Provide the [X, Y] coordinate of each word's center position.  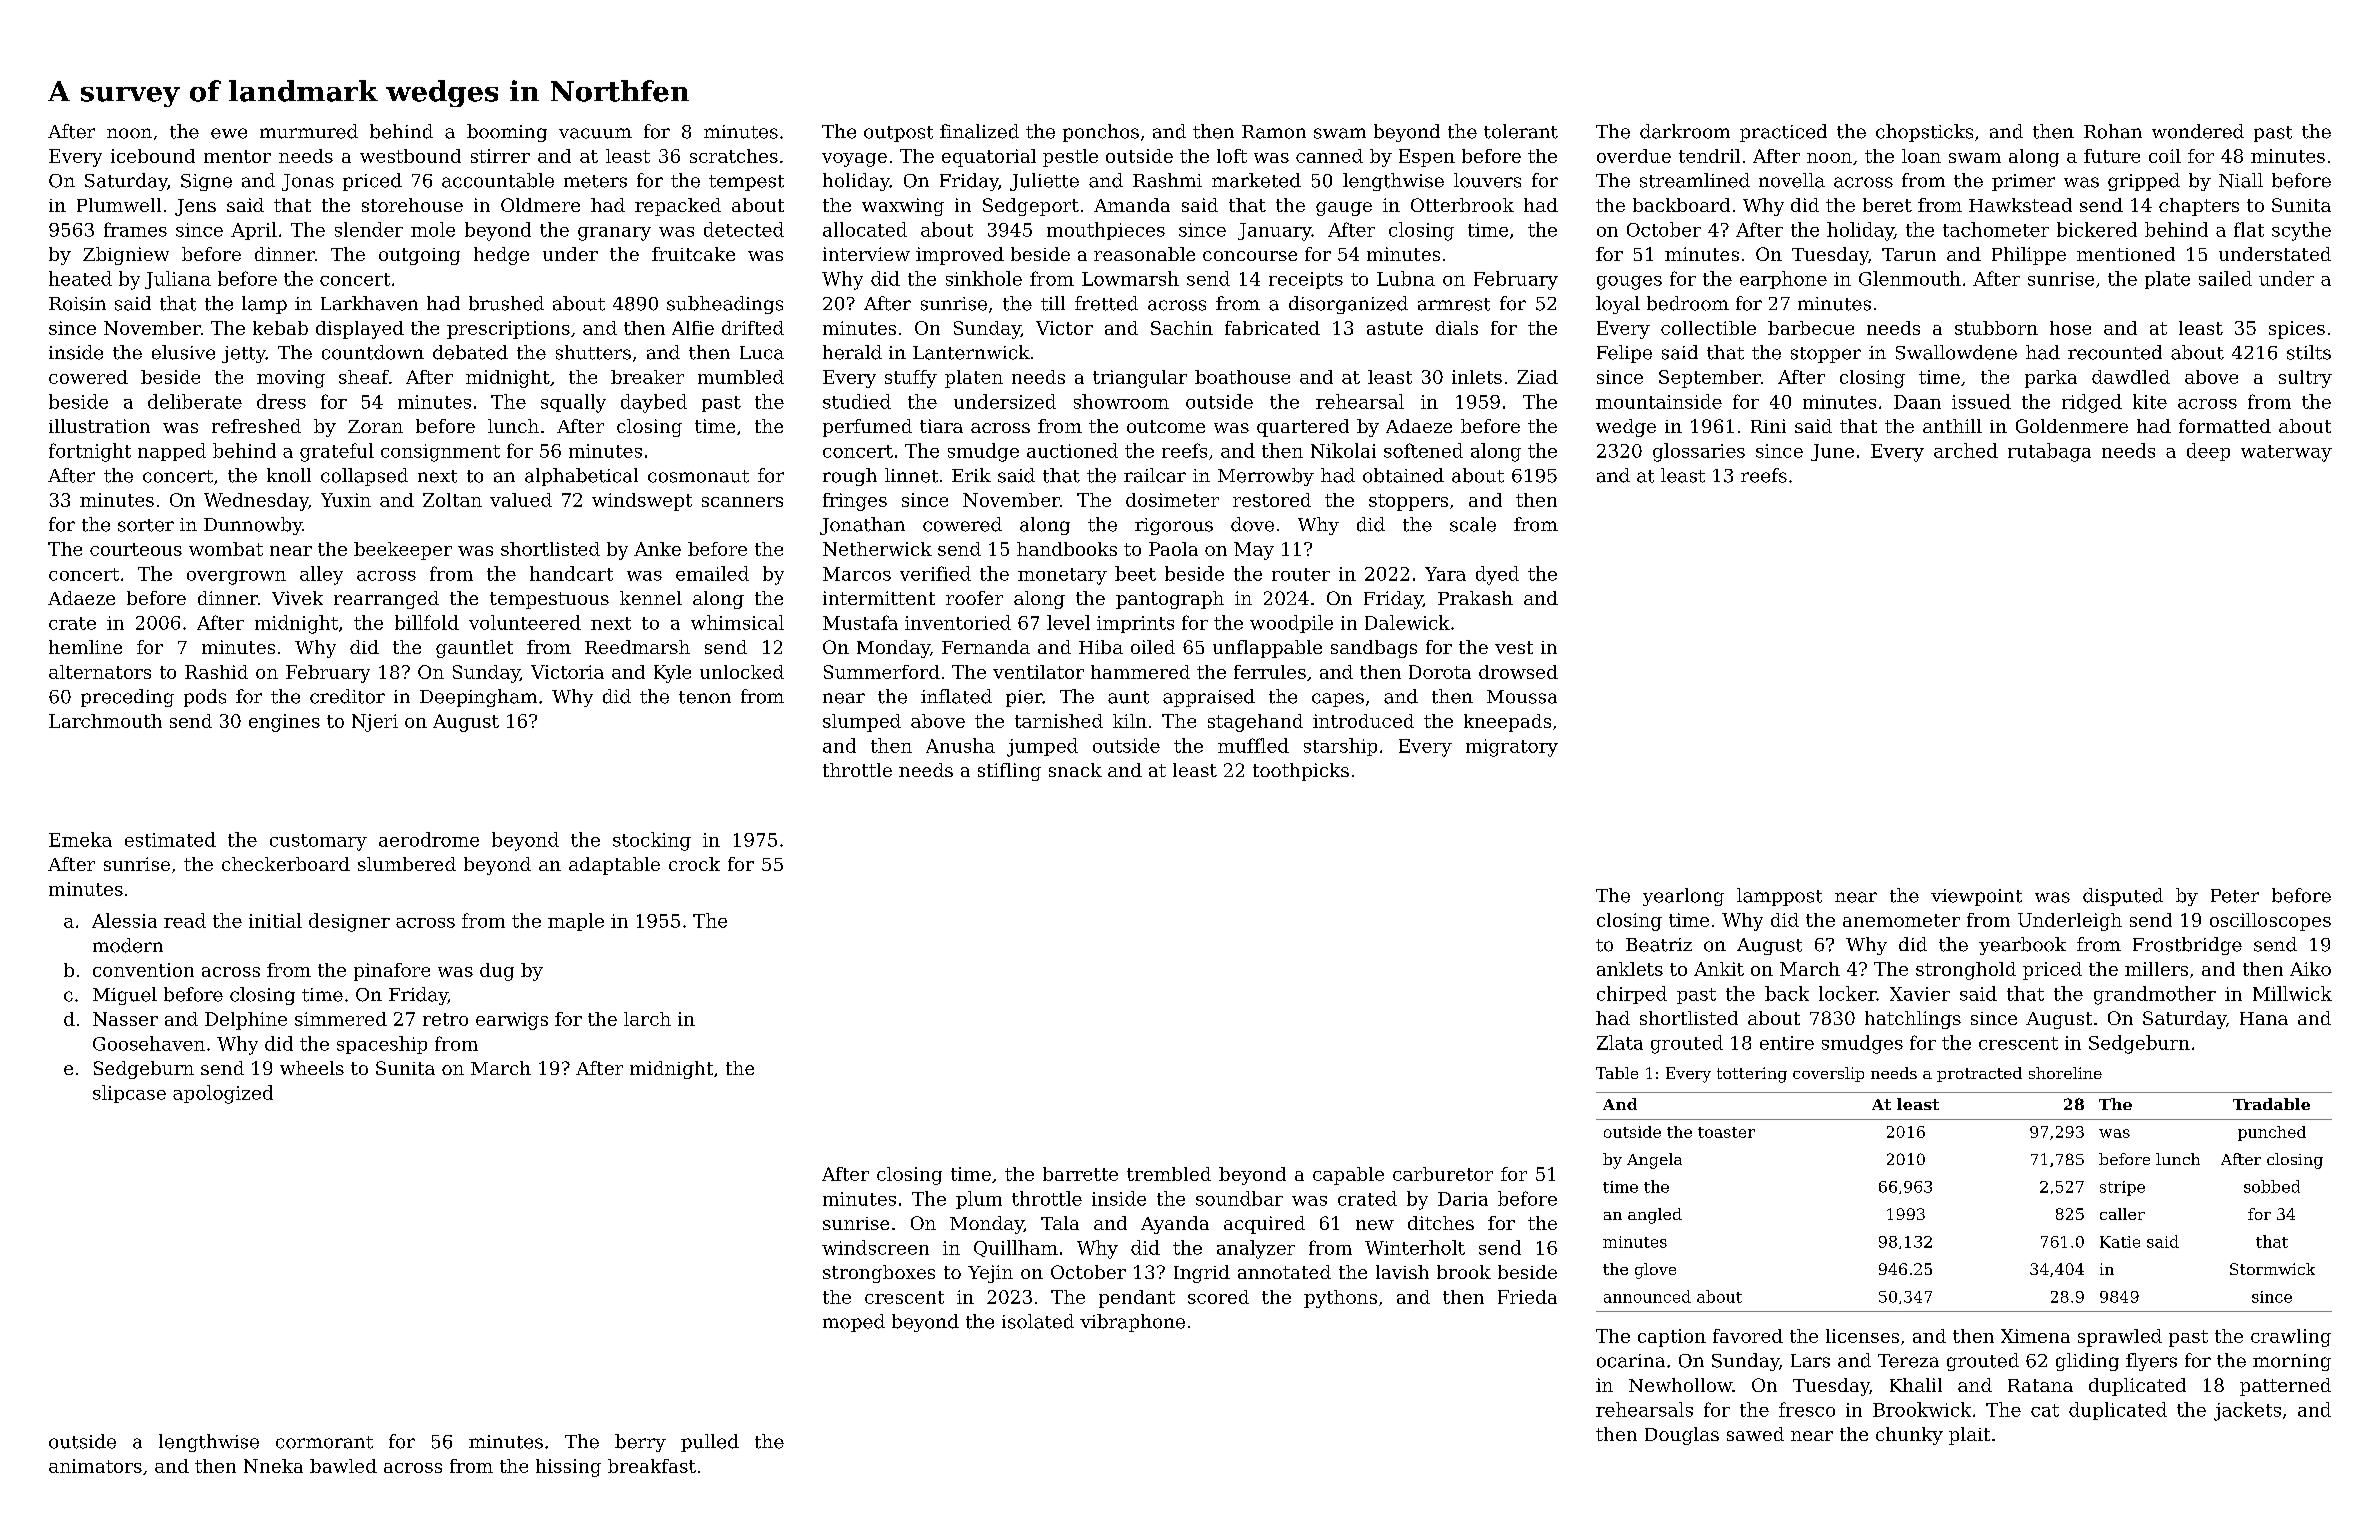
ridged [2092, 403]
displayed [360, 330]
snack [1075, 770]
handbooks [1067, 549]
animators [95, 1466]
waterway [2286, 453]
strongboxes [879, 1274]
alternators [100, 672]
